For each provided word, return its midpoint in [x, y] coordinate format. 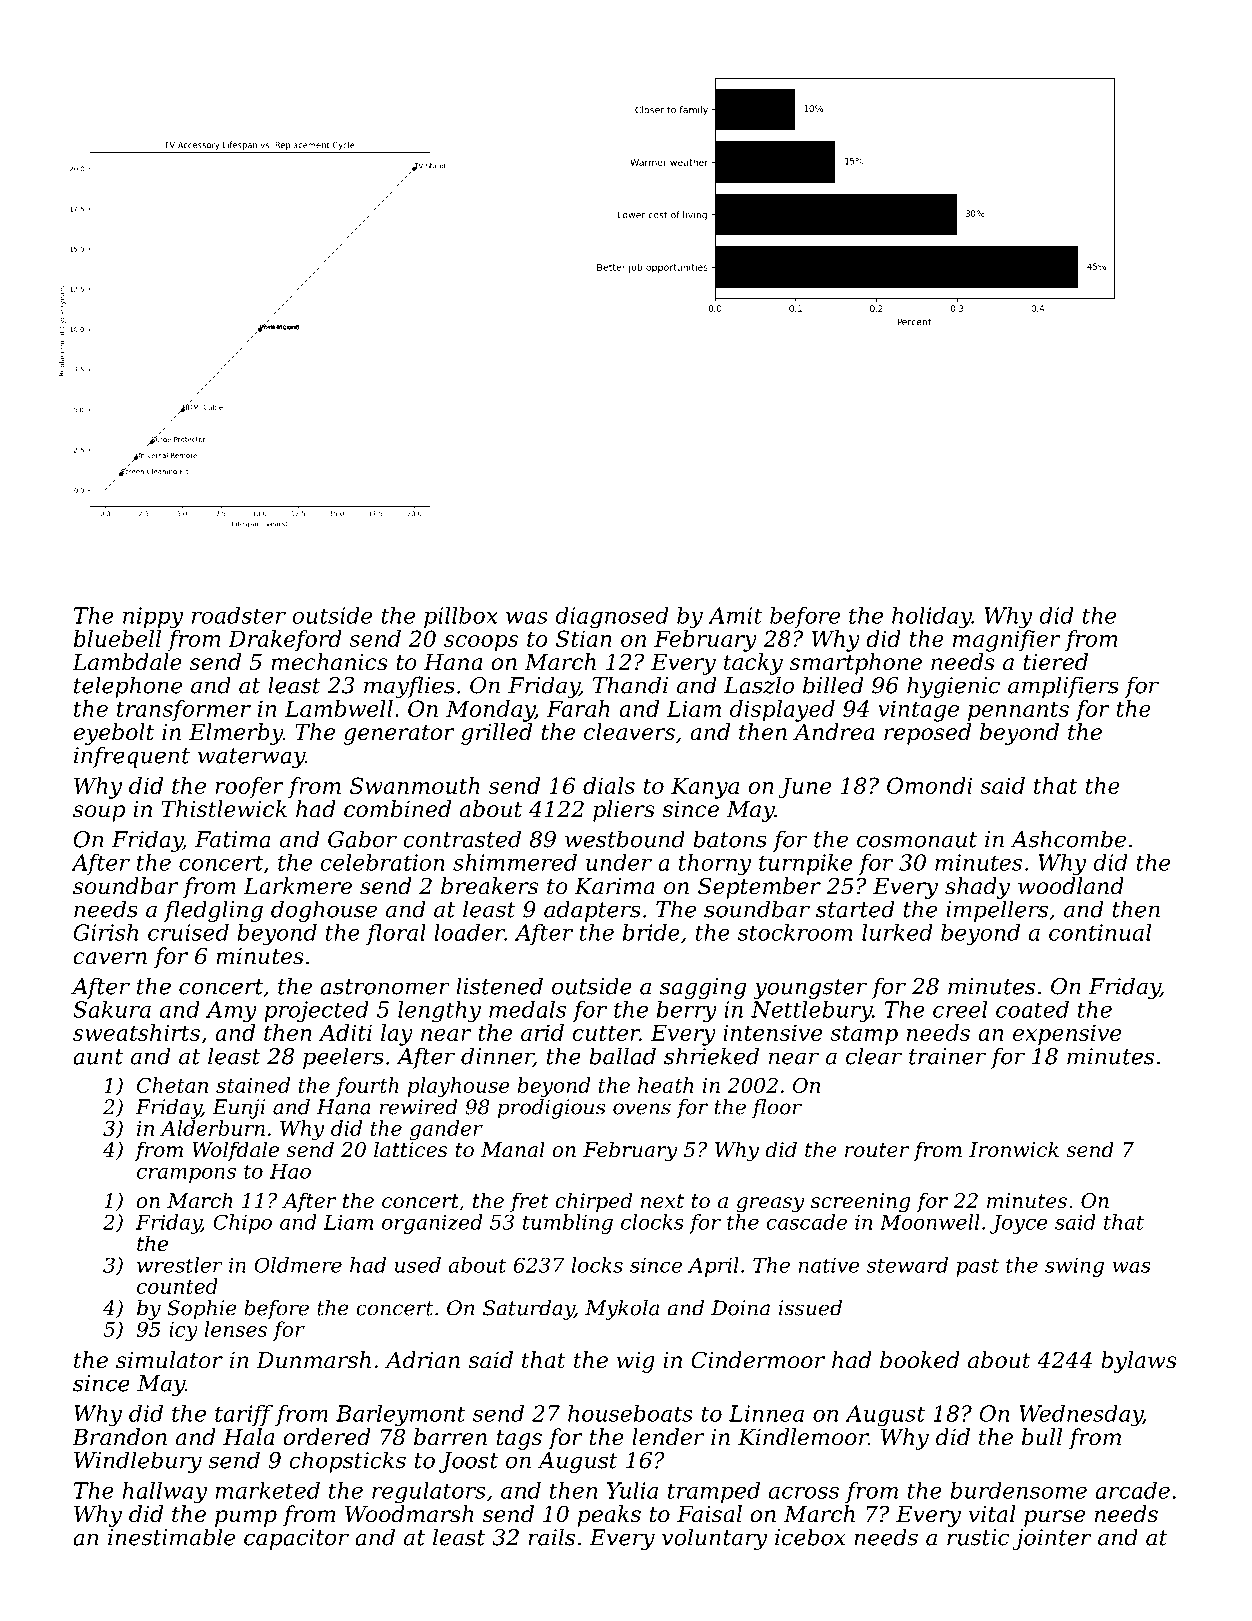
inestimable [171, 1537]
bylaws [1139, 1362]
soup [99, 813]
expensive [1067, 1035]
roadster [239, 615]
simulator [169, 1360]
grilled [496, 734]
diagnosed [612, 617]
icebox [810, 1537]
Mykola [622, 1310]
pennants [1018, 712]
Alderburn [212, 1128]
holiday [932, 617]
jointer [1052, 1539]
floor [777, 1109]
